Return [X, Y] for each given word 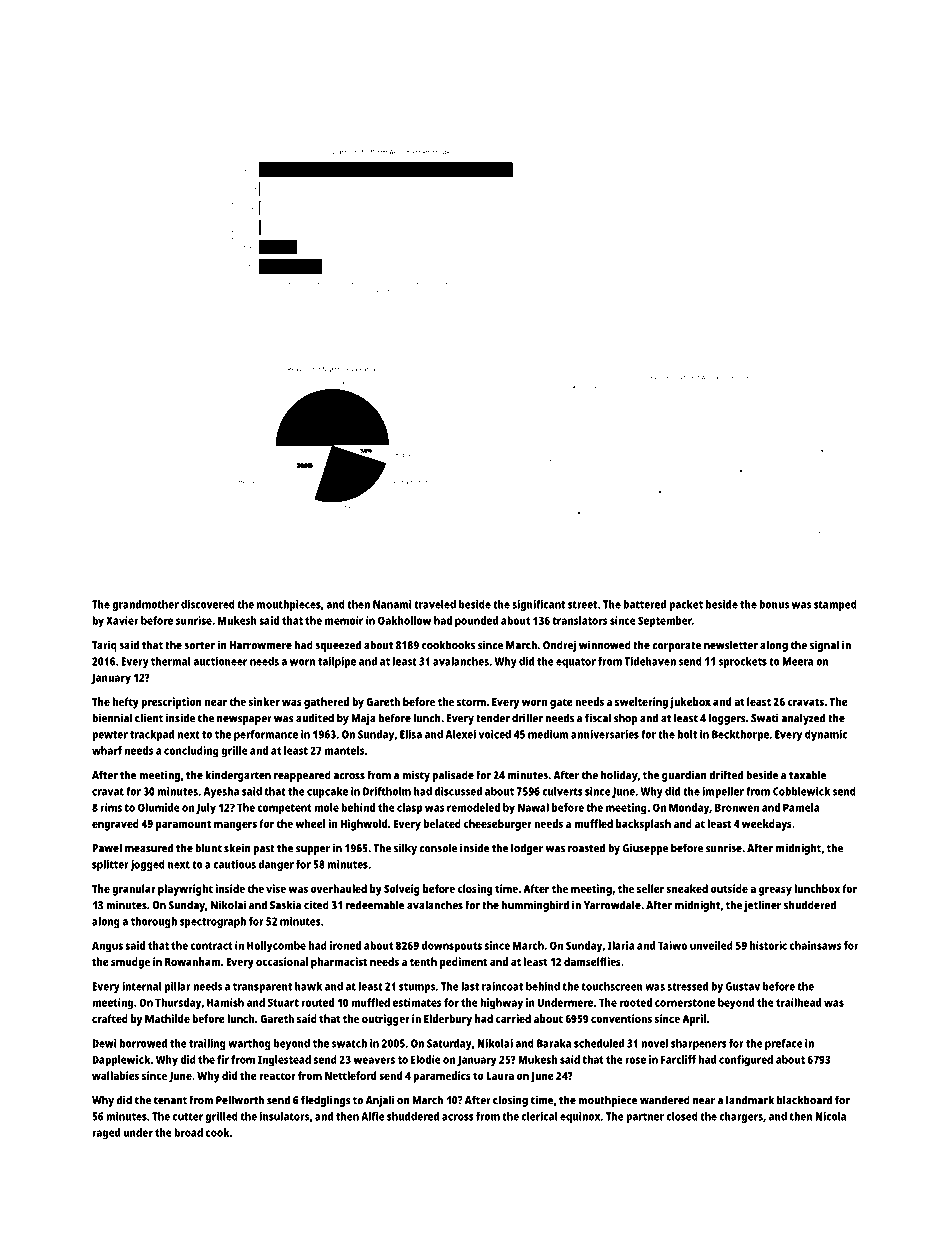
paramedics [442, 1077]
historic [768, 945]
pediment [463, 963]
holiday [619, 776]
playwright [185, 890]
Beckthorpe [740, 735]
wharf [107, 750]
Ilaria [621, 945]
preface [784, 1044]
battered [644, 604]
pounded [476, 622]
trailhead [798, 1002]
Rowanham [192, 961]
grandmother [145, 605]
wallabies [115, 1075]
